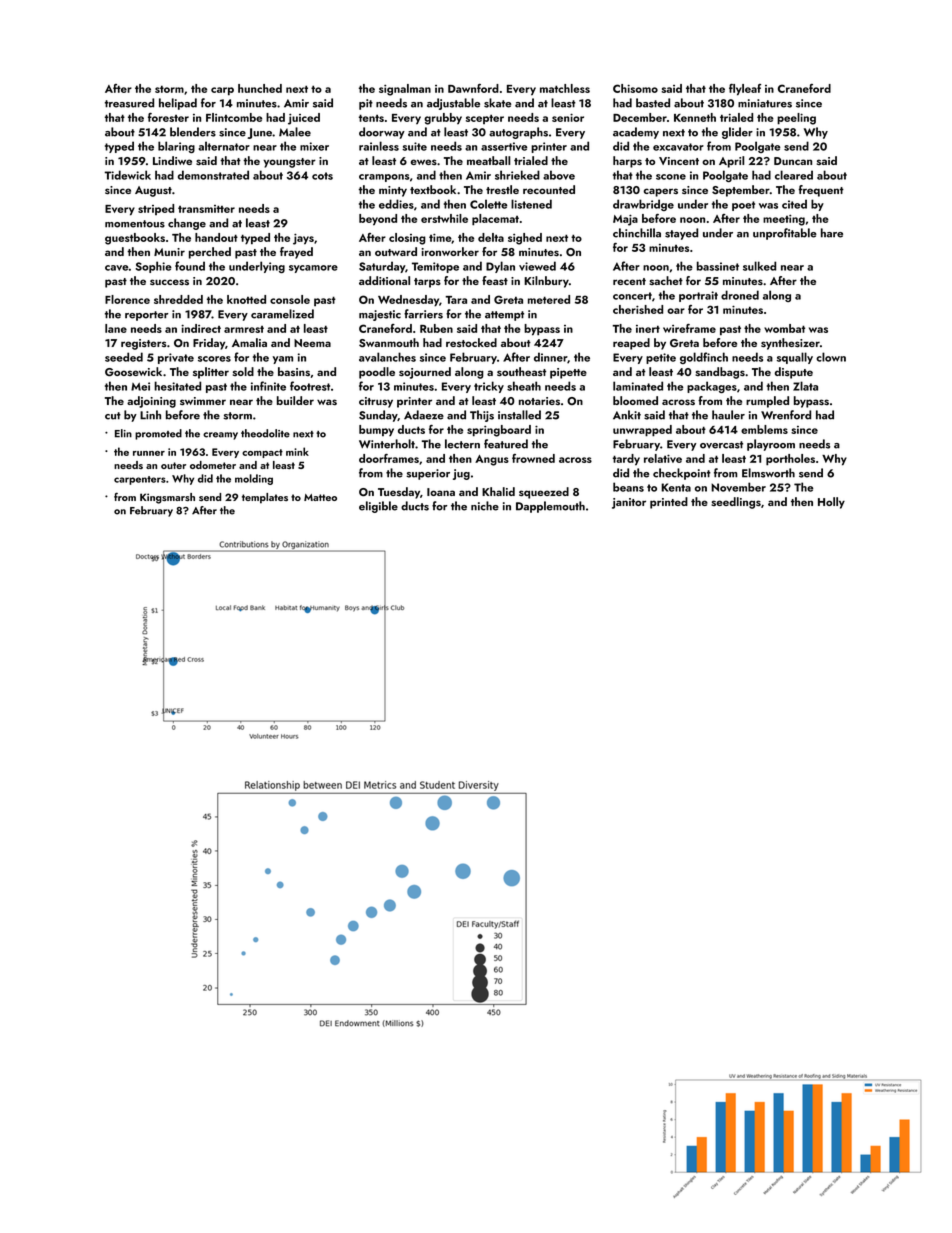  Describe the element at coordinates (224, 146) in the screenshot. I see `alternator` at that location.
